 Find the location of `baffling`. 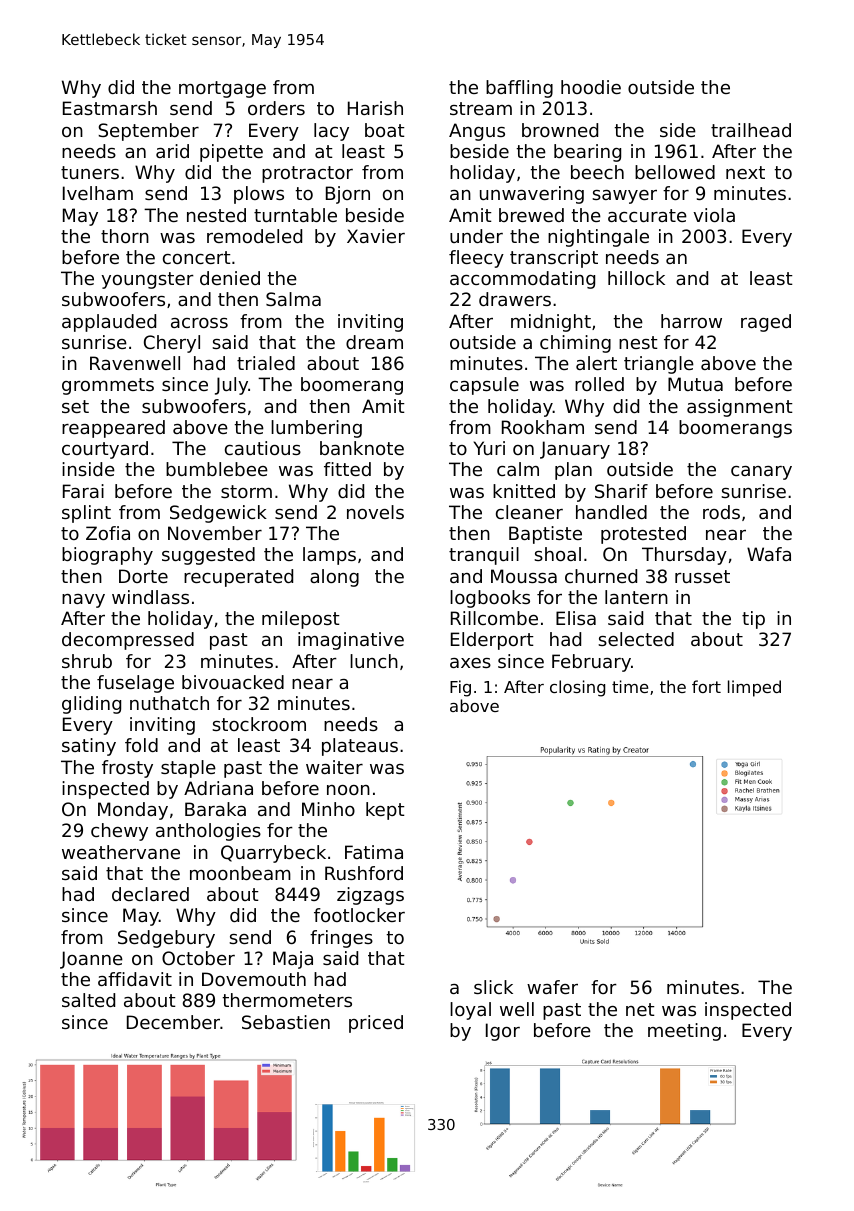

baffling is located at coordinates (519, 89).
